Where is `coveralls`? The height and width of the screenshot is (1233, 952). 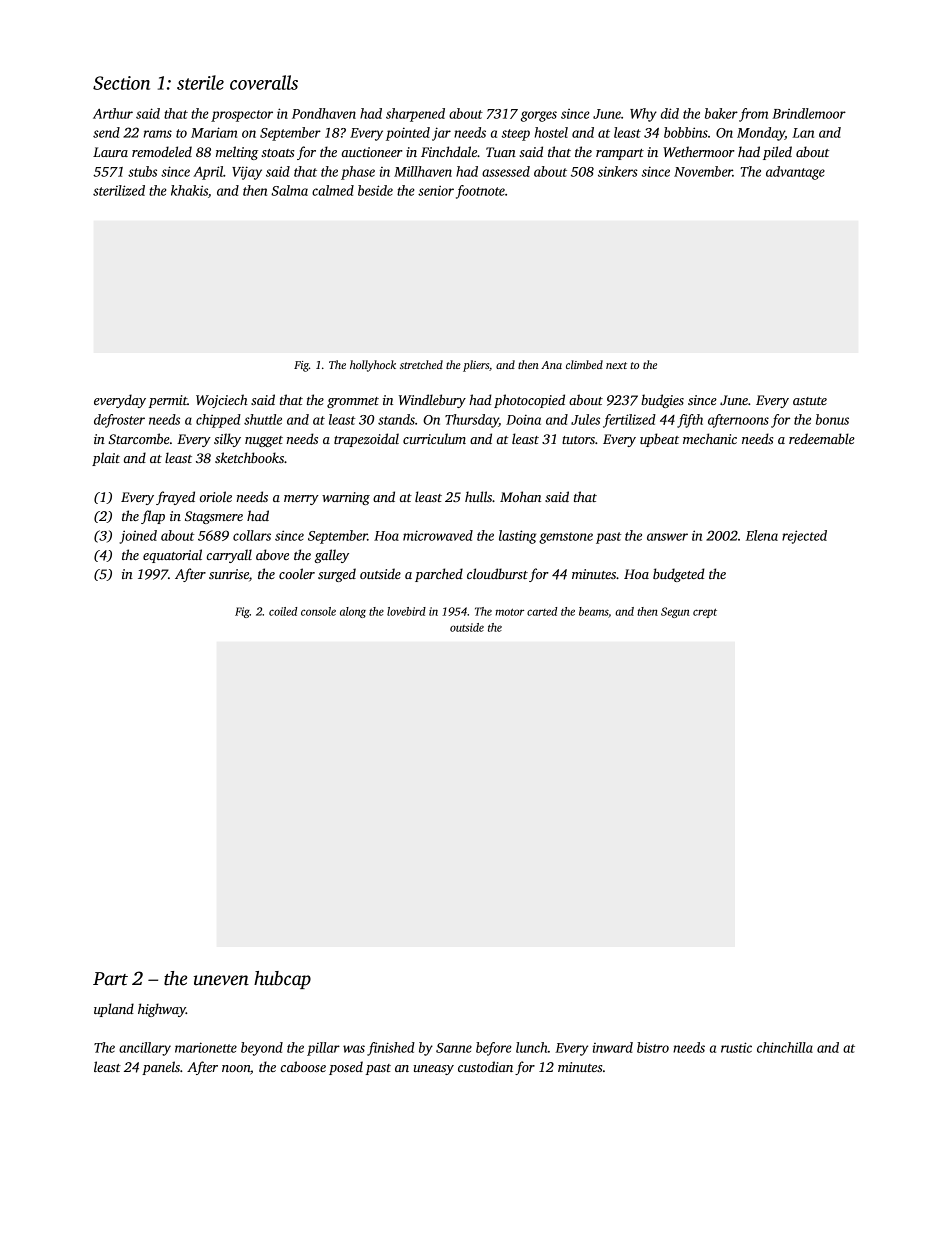 coveralls is located at coordinates (264, 82).
